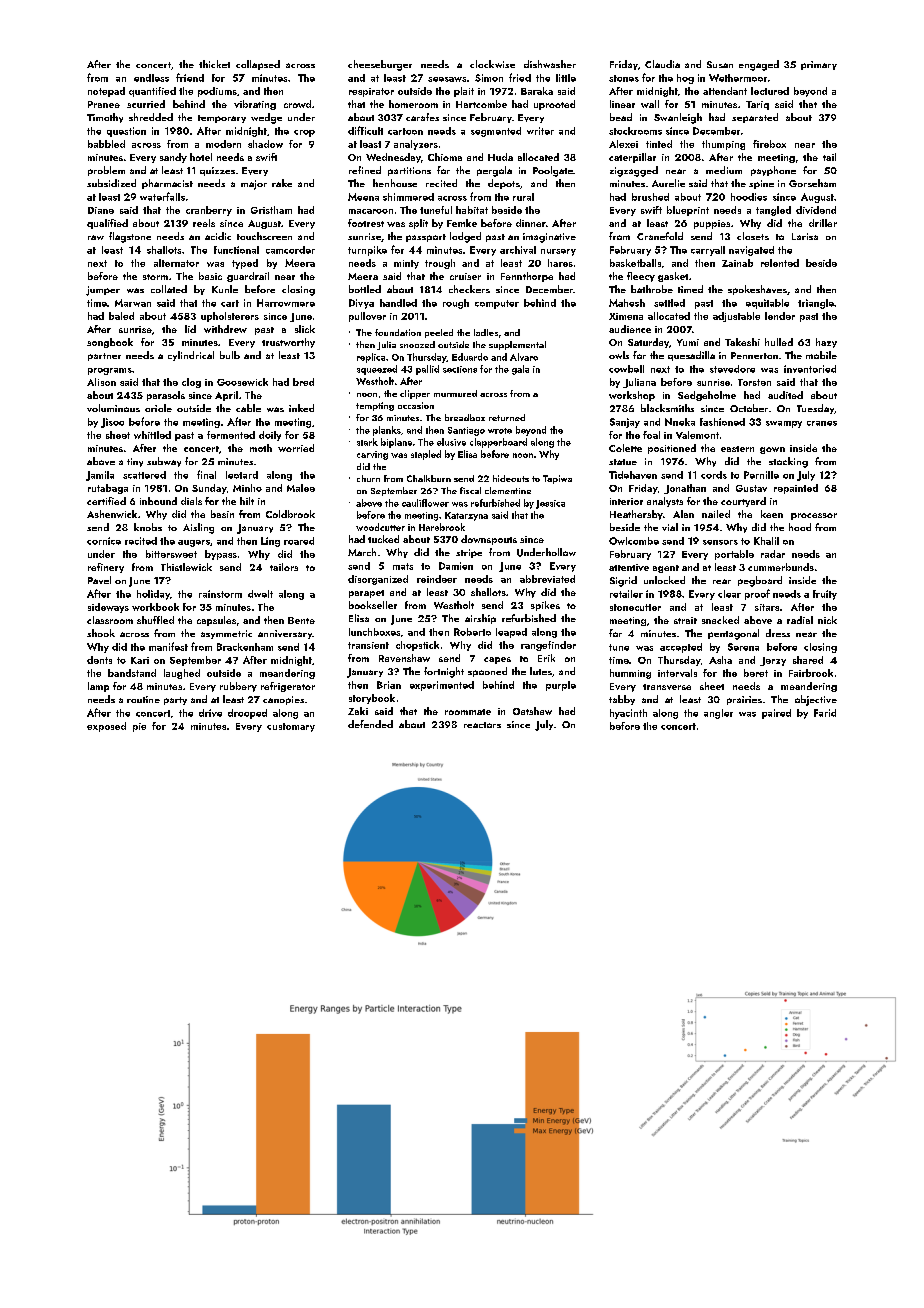 The width and height of the screenshot is (924, 1308). I want to click on thicket, so click(214, 64).
